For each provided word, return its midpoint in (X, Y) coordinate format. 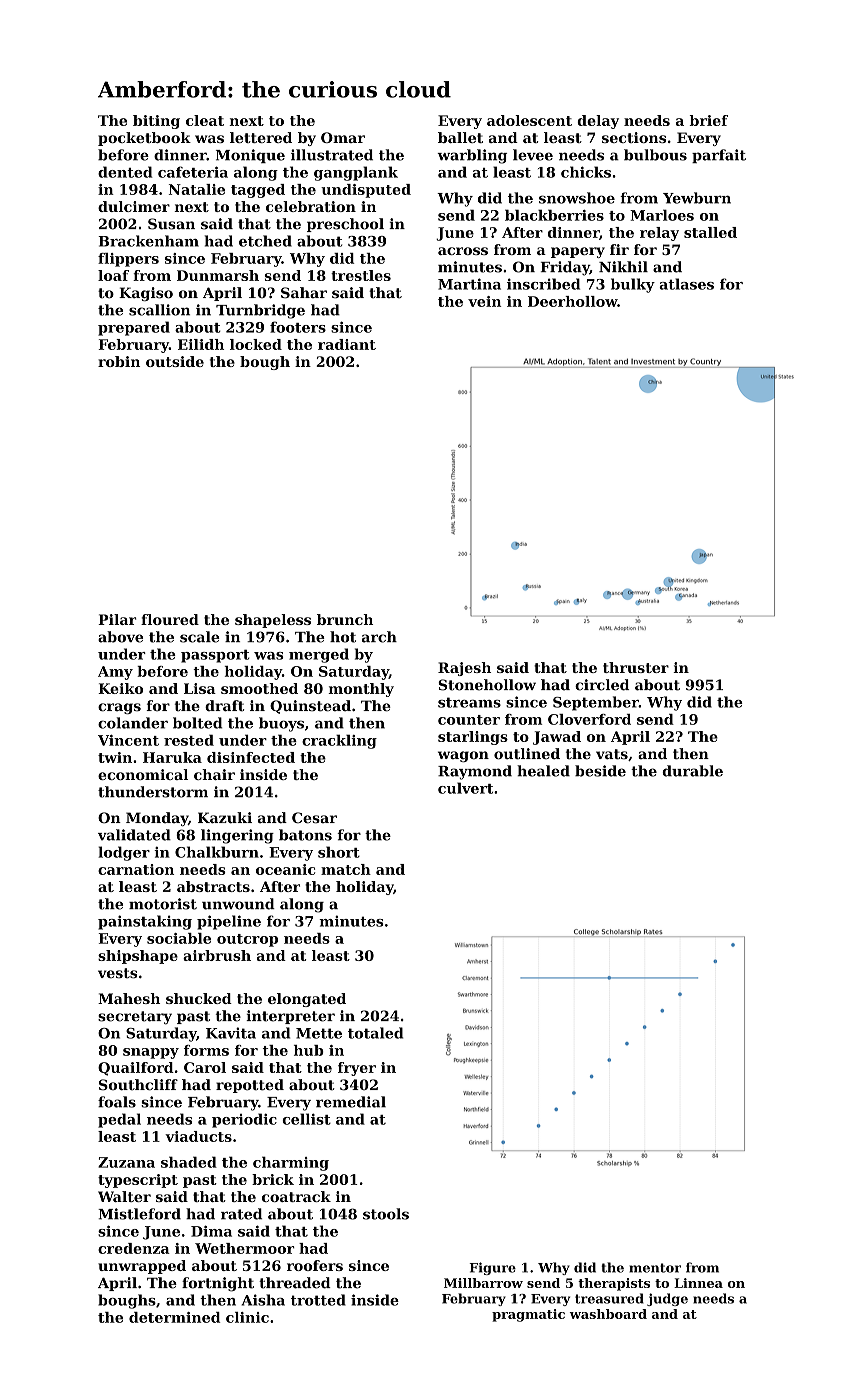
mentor (655, 1268)
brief (709, 120)
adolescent (529, 120)
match (346, 869)
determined (174, 1317)
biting (156, 122)
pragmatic (528, 1315)
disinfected (251, 757)
